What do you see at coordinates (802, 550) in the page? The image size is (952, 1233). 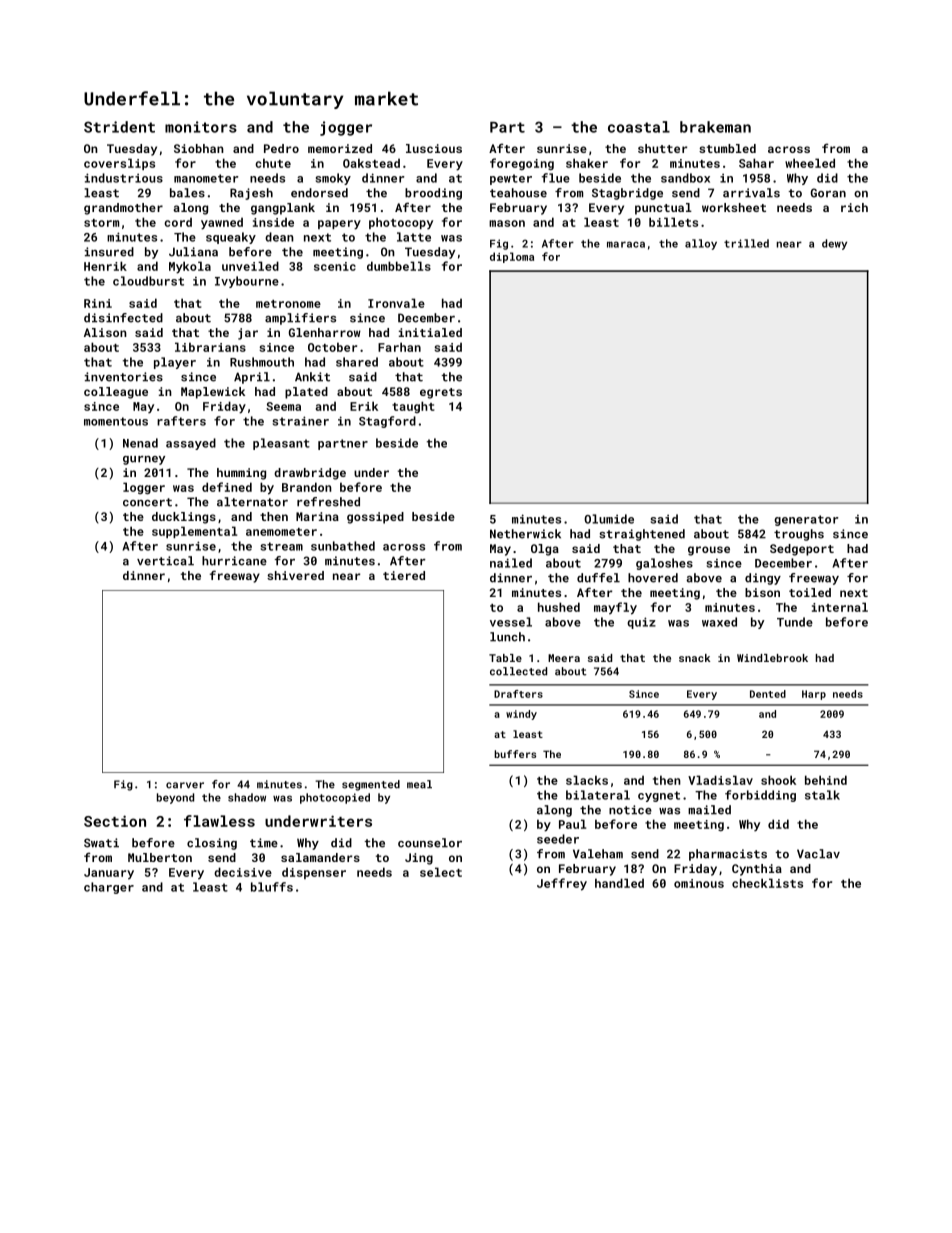 I see `Sedgeport` at bounding box center [802, 550].
